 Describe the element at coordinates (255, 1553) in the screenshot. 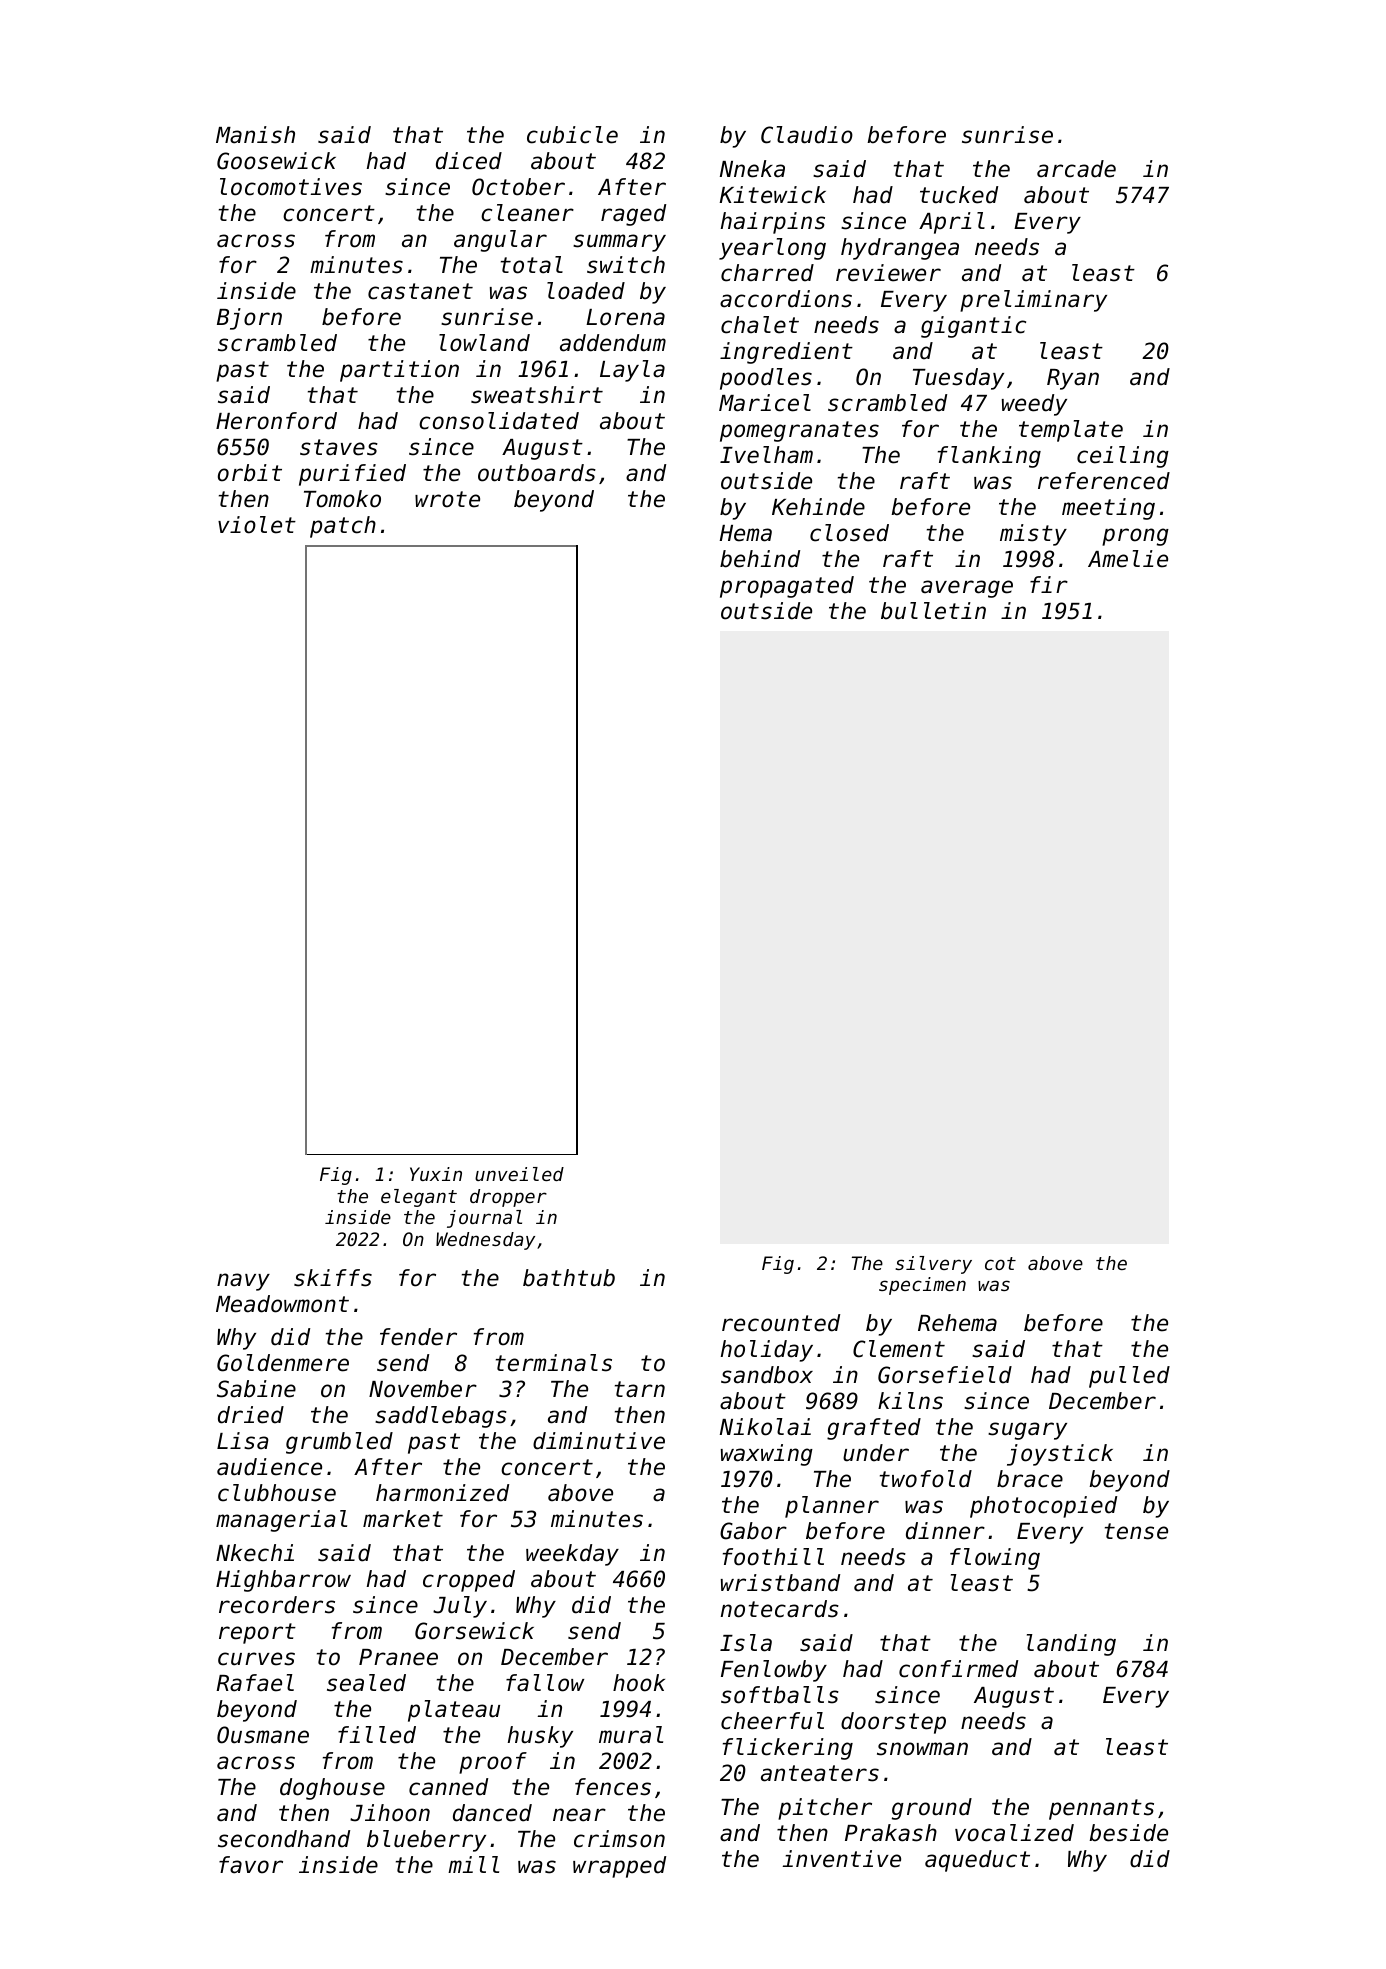

I see `Nkechi` at that location.
